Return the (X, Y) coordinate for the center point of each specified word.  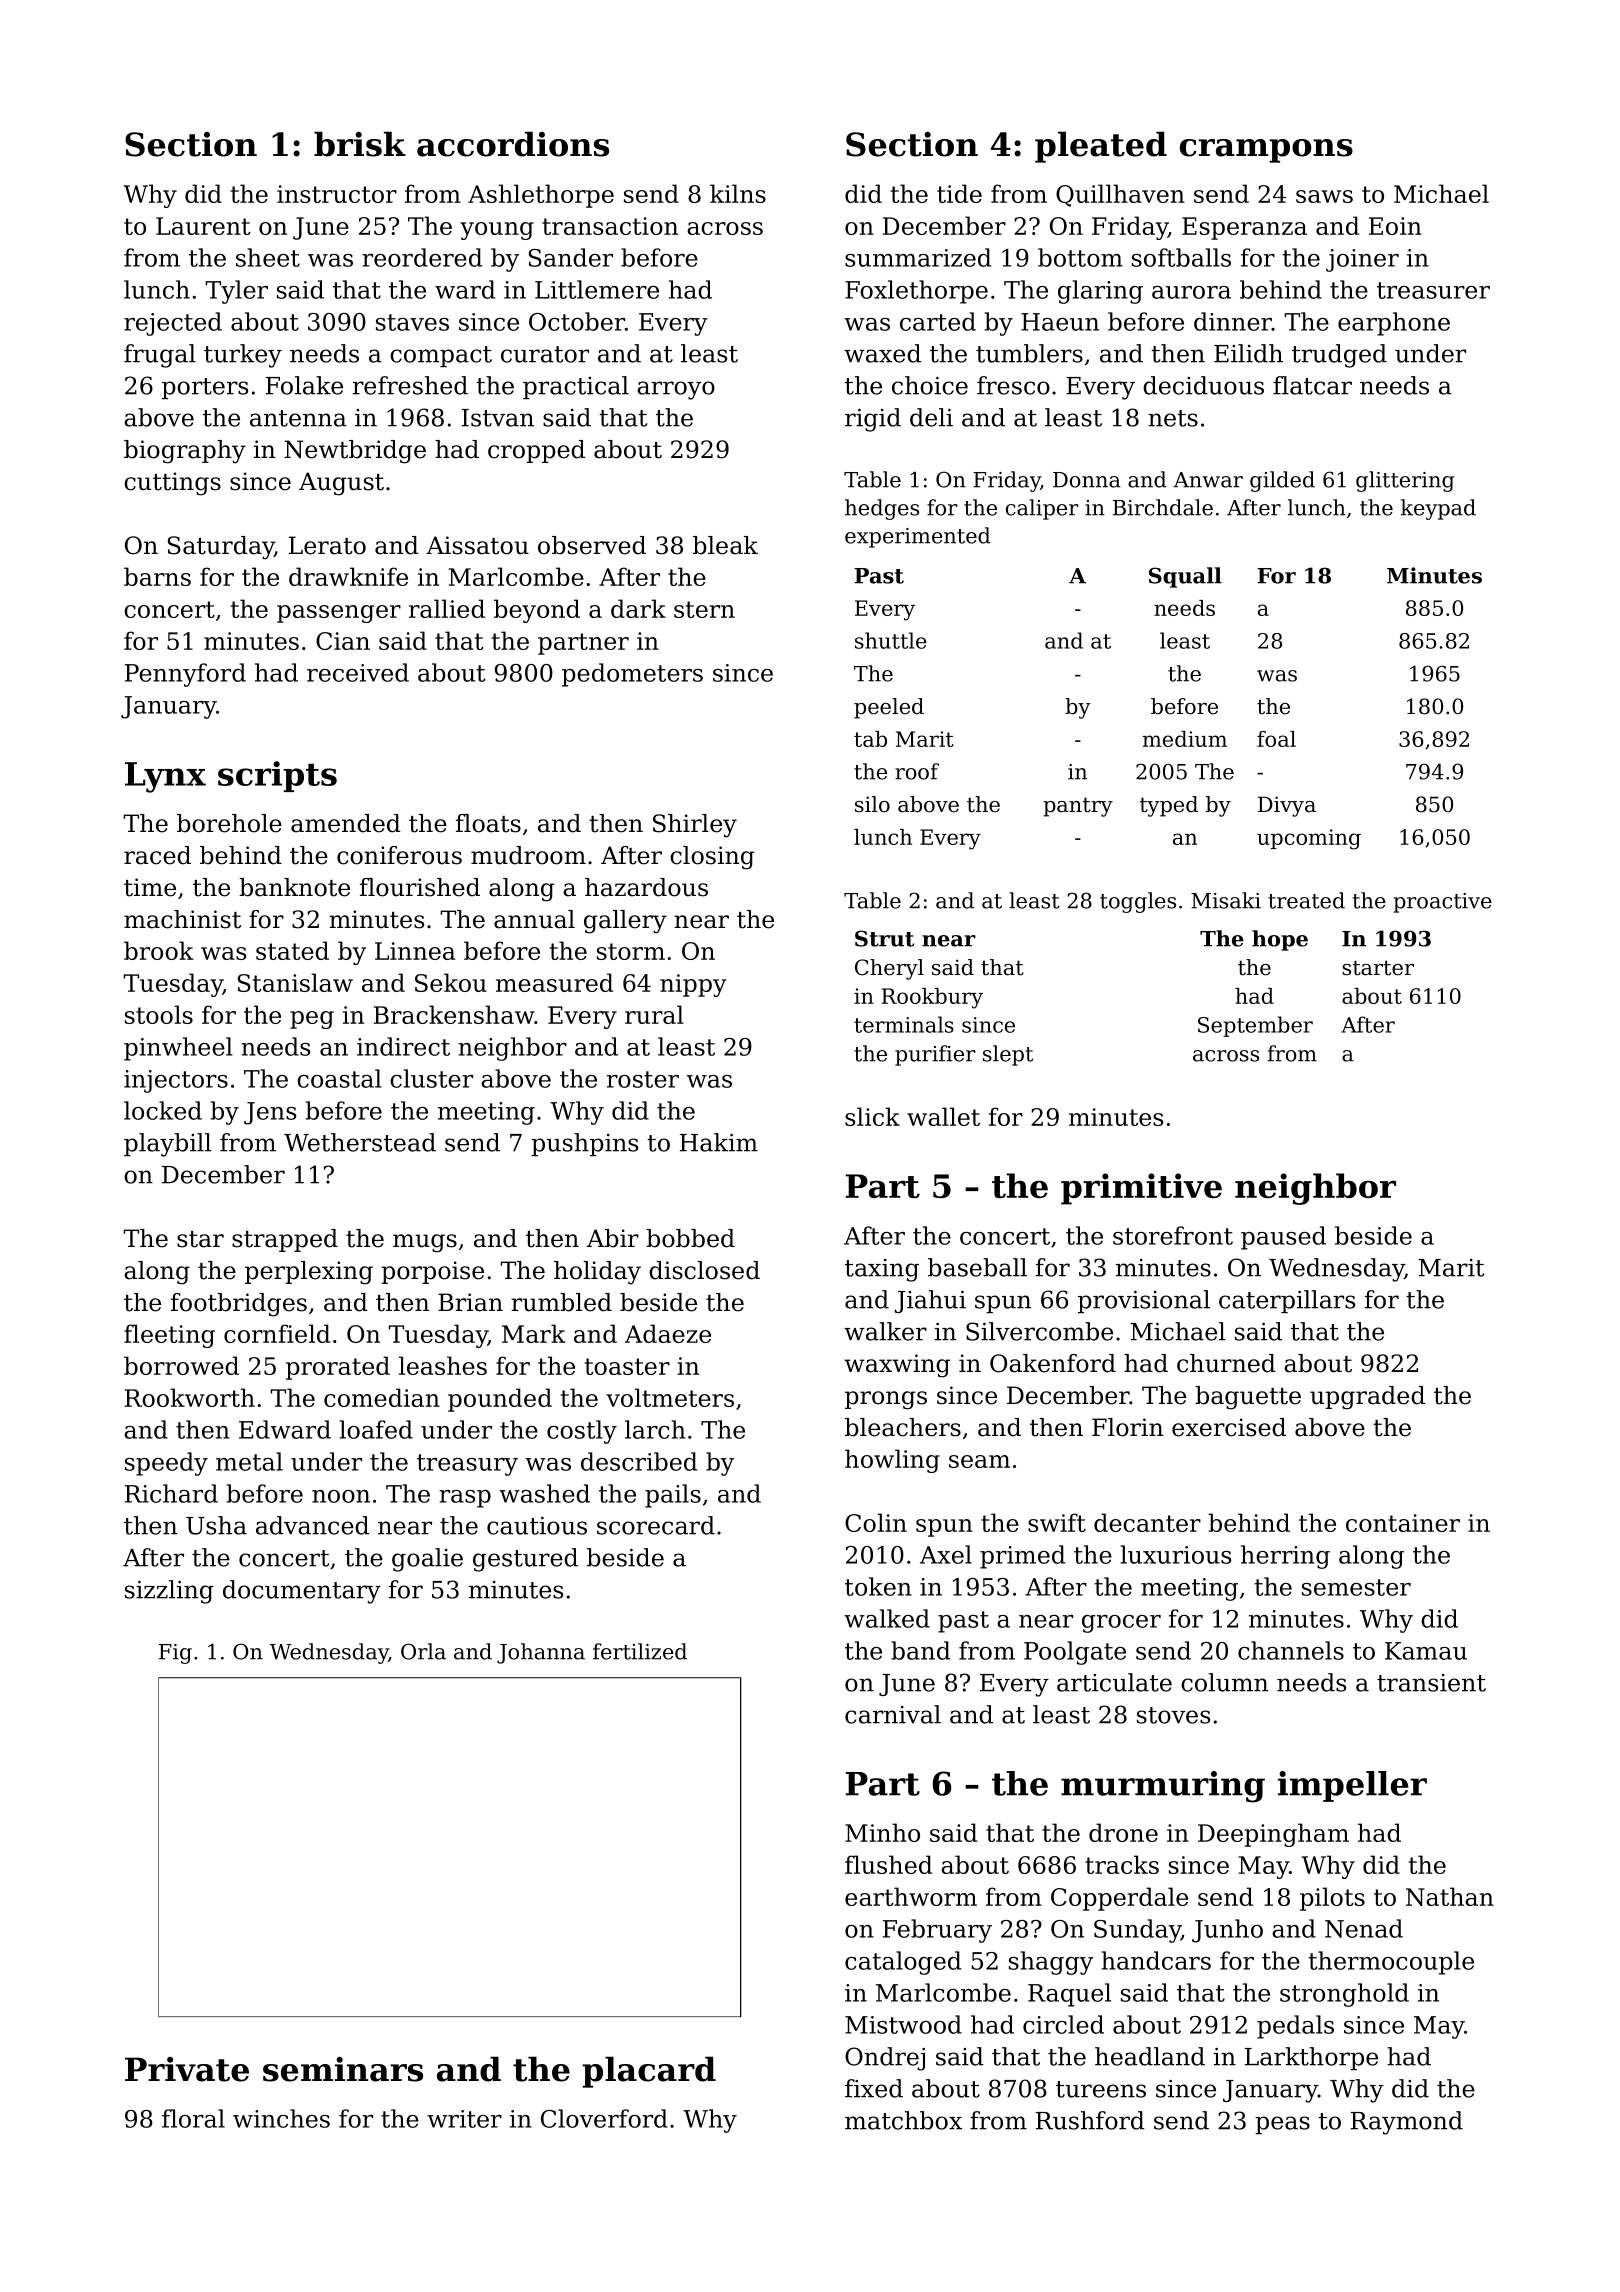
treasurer (1433, 290)
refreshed (410, 385)
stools (159, 1014)
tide (959, 193)
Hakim (719, 1142)
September (1255, 1026)
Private (187, 2069)
